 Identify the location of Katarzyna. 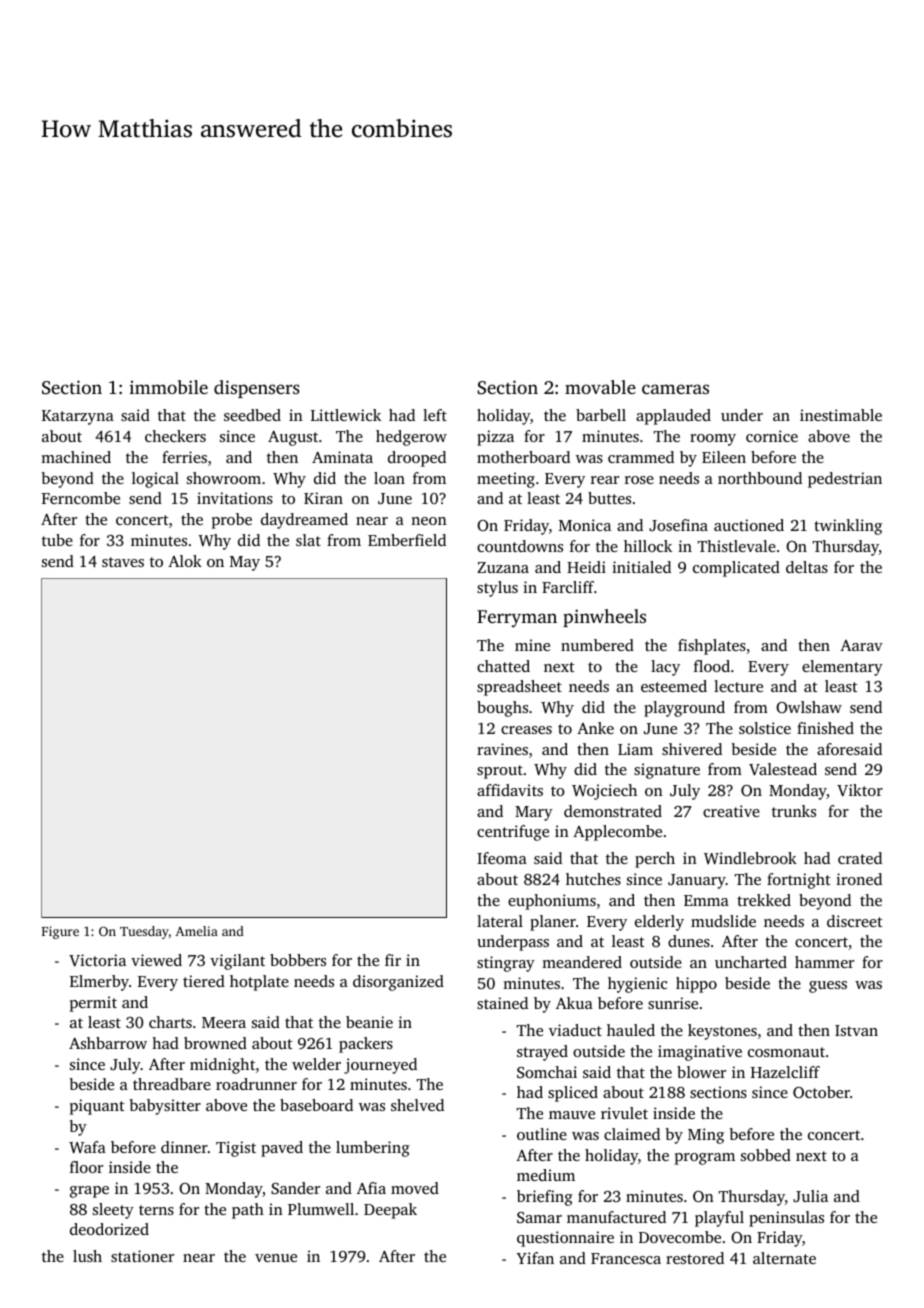
(78, 417).
